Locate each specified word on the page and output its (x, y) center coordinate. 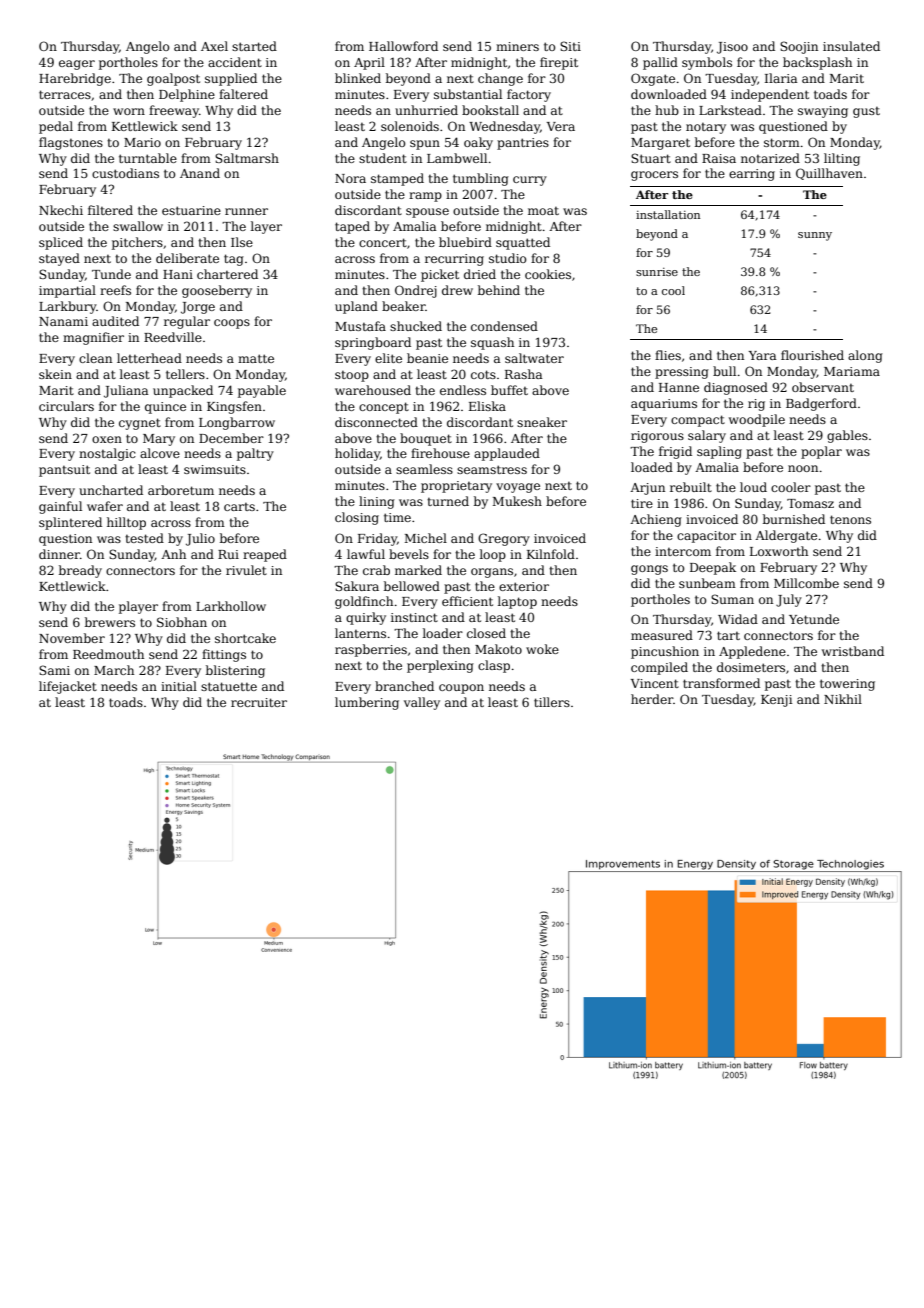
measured (662, 635)
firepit (559, 63)
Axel (214, 46)
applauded (507, 454)
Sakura (357, 586)
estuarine (191, 210)
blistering (235, 671)
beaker (404, 306)
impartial (67, 291)
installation (668, 214)
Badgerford (821, 404)
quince (165, 408)
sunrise (657, 272)
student (383, 158)
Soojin (799, 47)
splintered (70, 523)
